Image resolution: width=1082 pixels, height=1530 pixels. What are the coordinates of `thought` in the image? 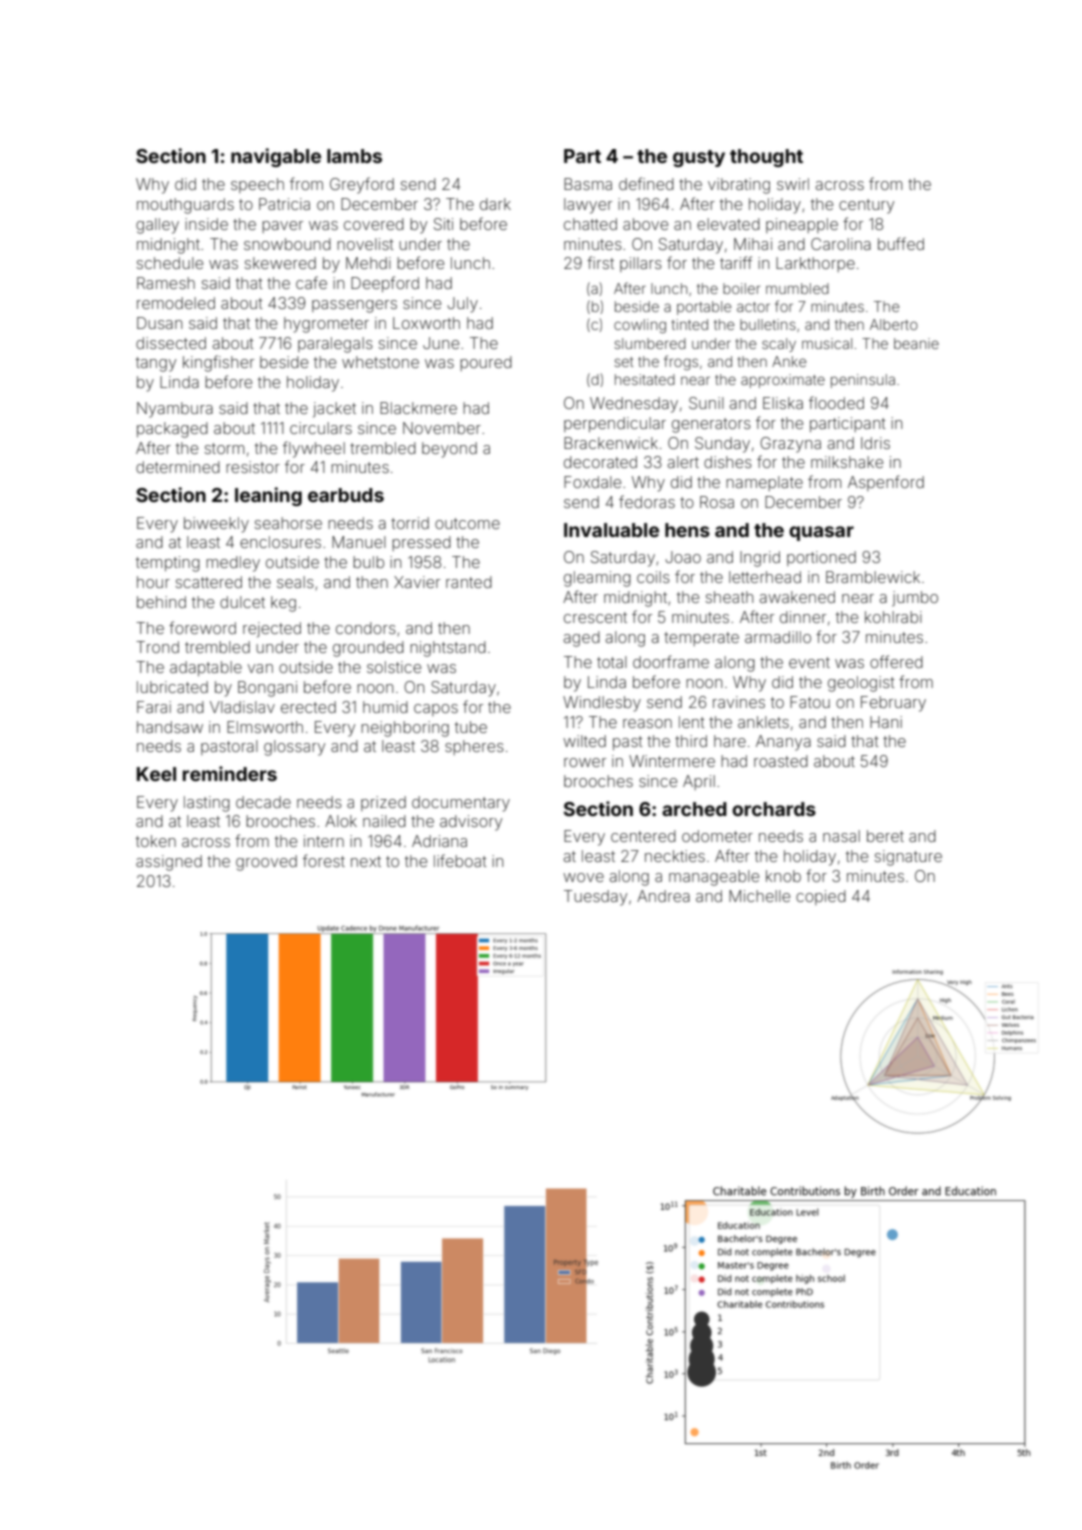 It's located at (766, 158).
